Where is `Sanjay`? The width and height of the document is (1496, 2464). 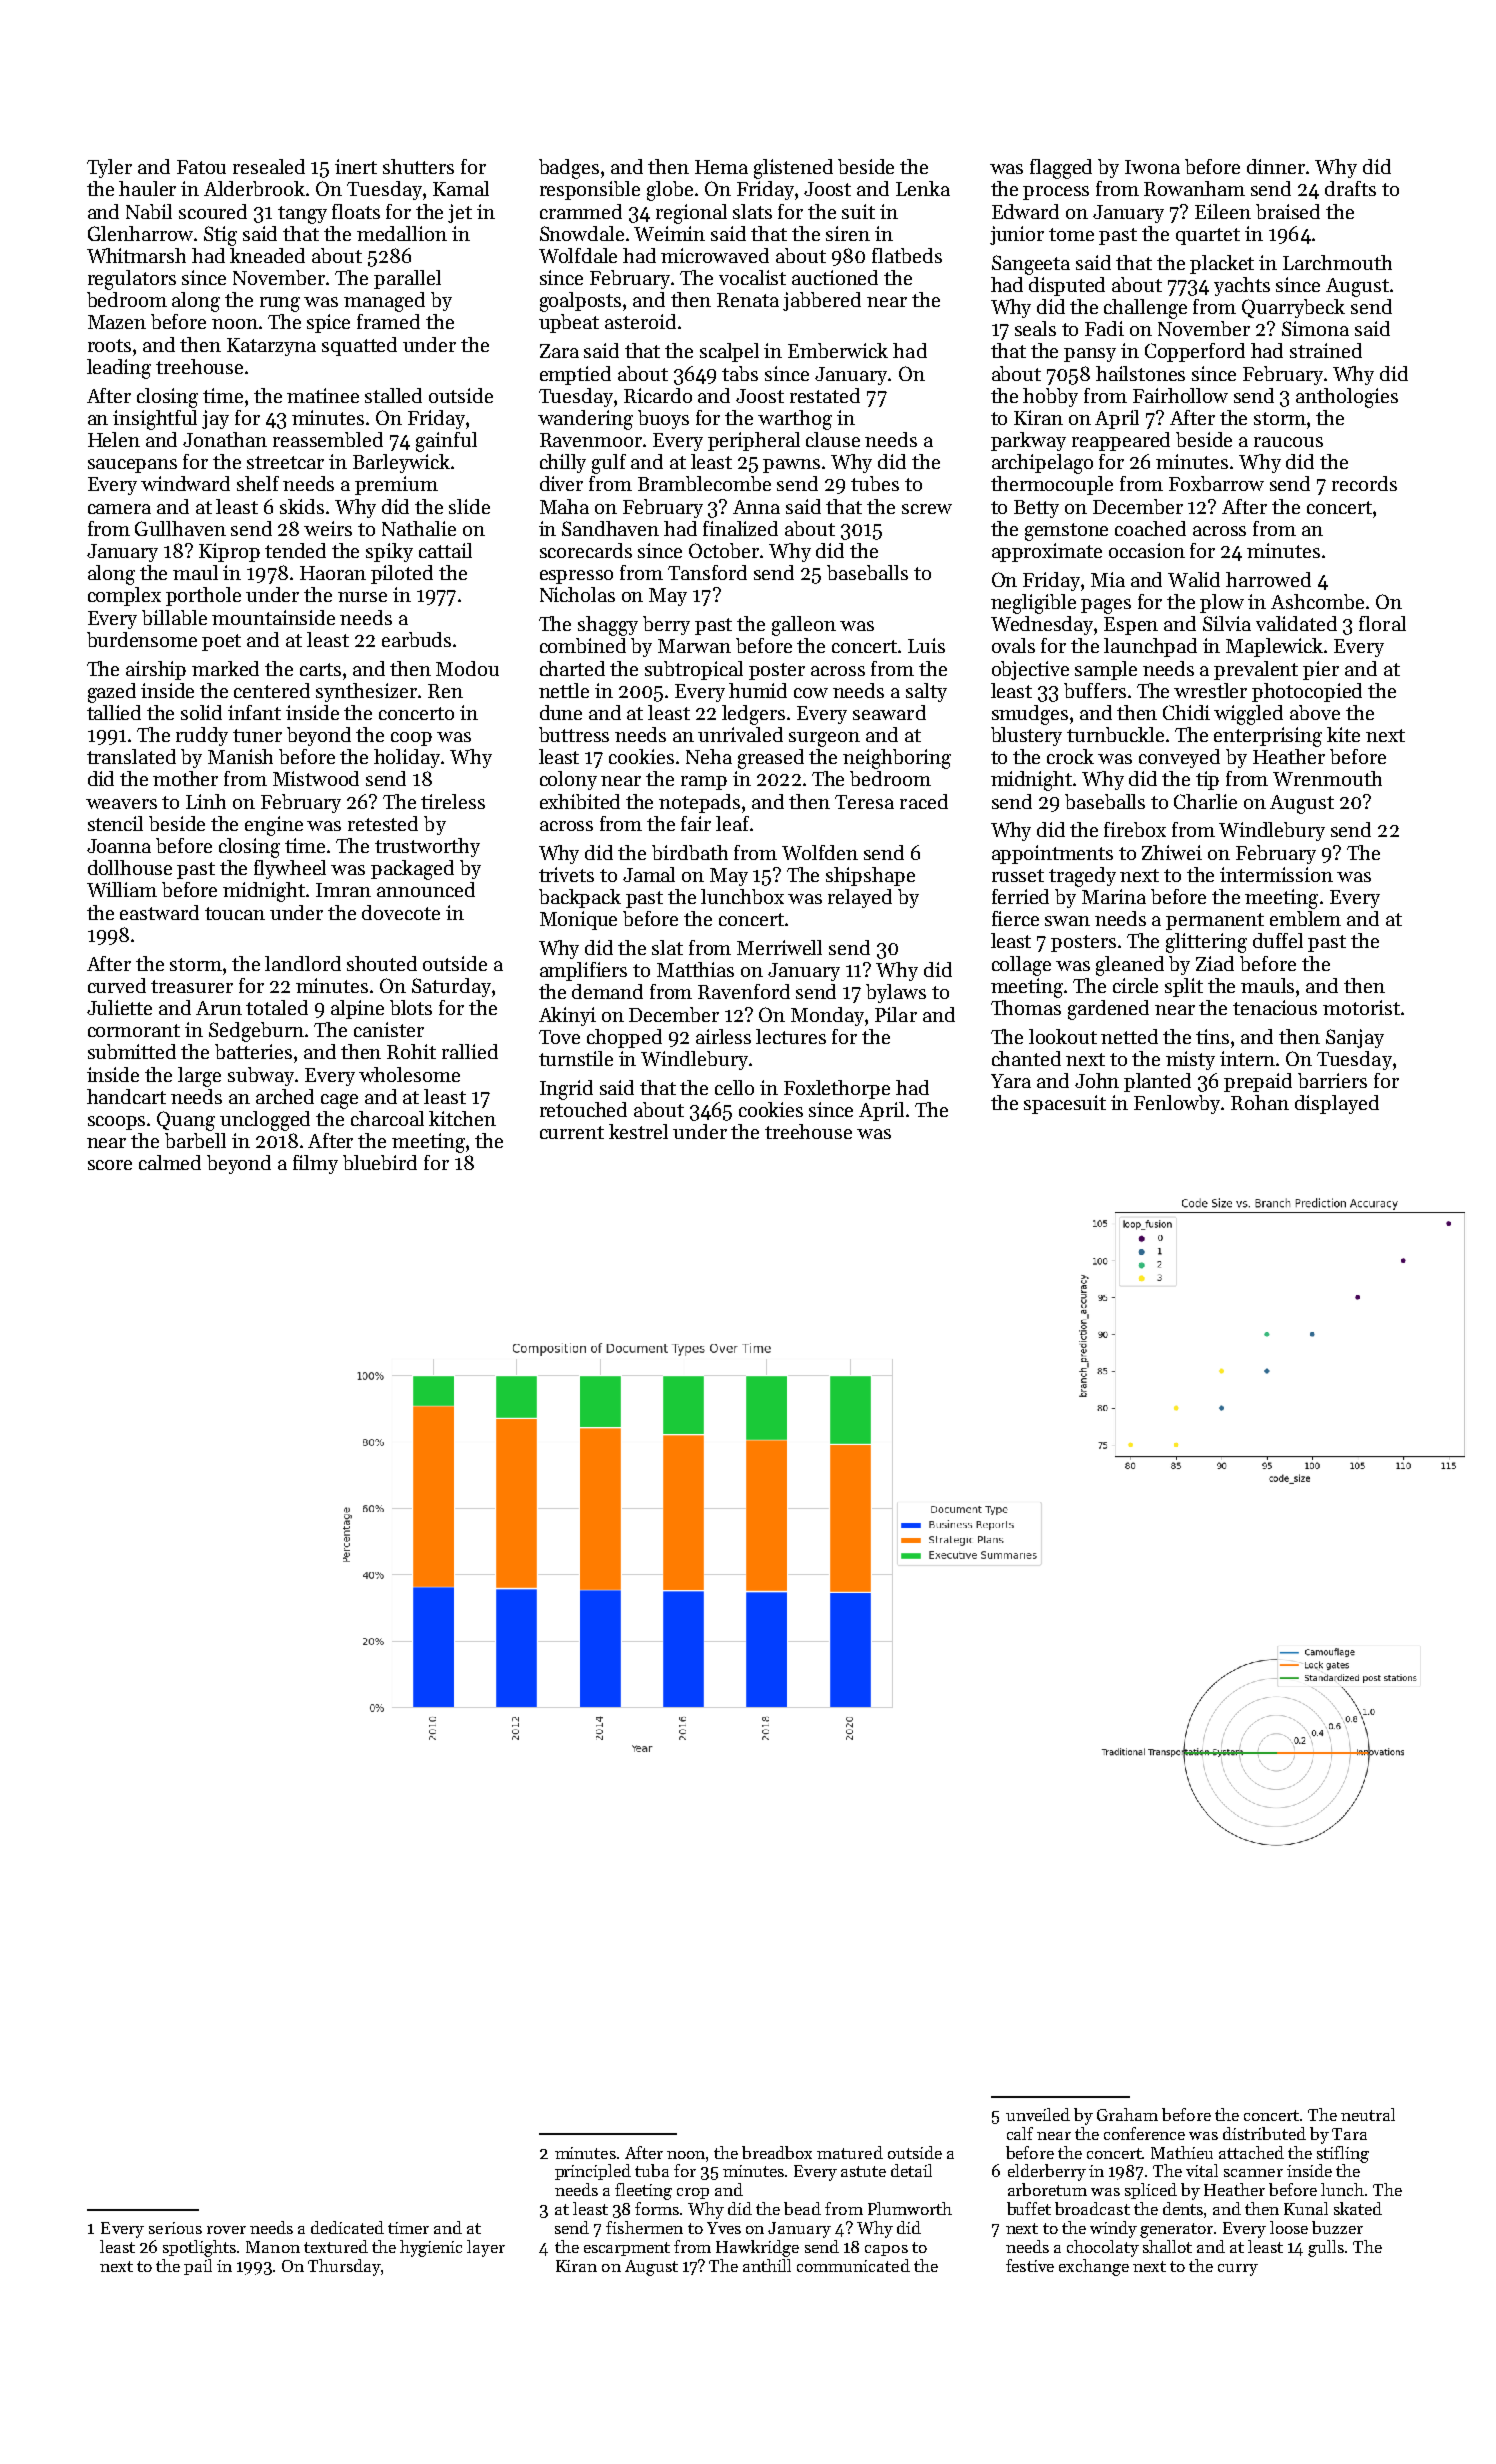 Sanjay is located at coordinates (1355, 1038).
